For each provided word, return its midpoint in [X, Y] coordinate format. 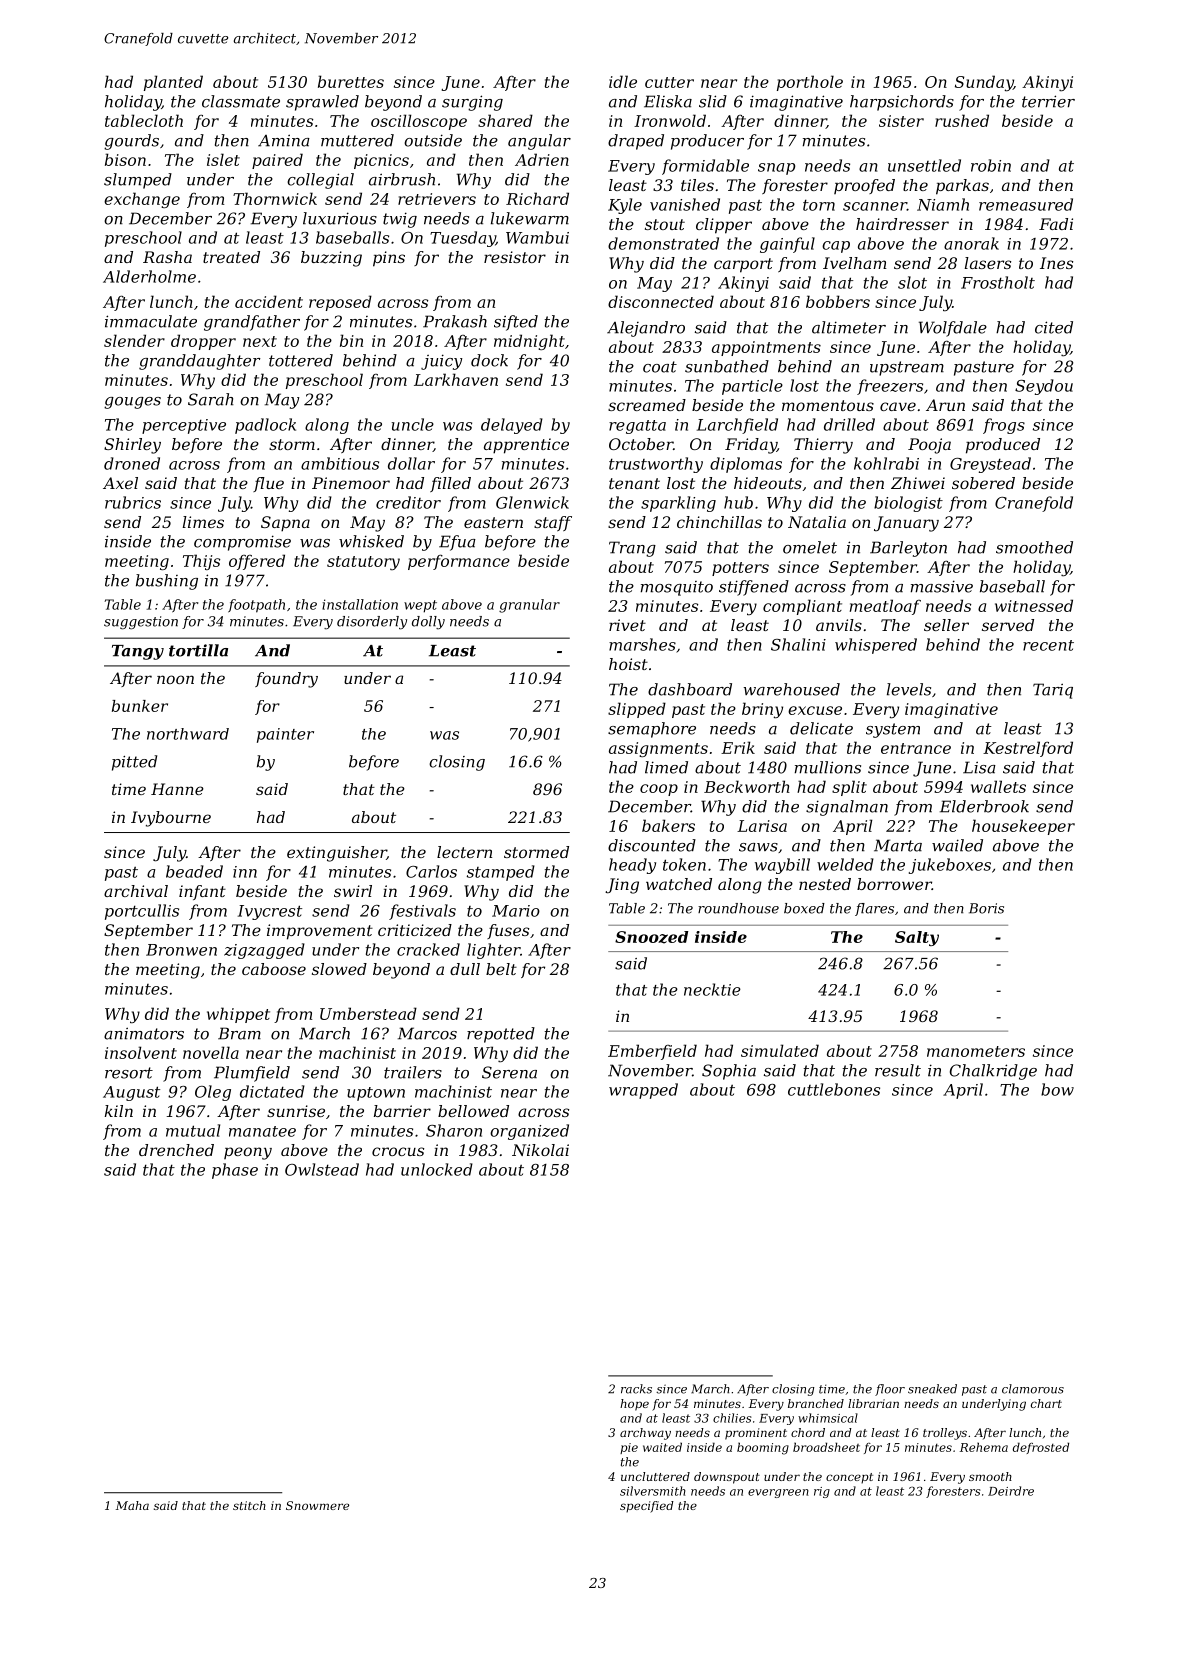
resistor [515, 257]
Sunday [984, 83]
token [684, 864]
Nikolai [540, 1150]
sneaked [932, 1389]
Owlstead [322, 1169]
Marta [898, 845]
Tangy [138, 652]
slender [134, 340]
